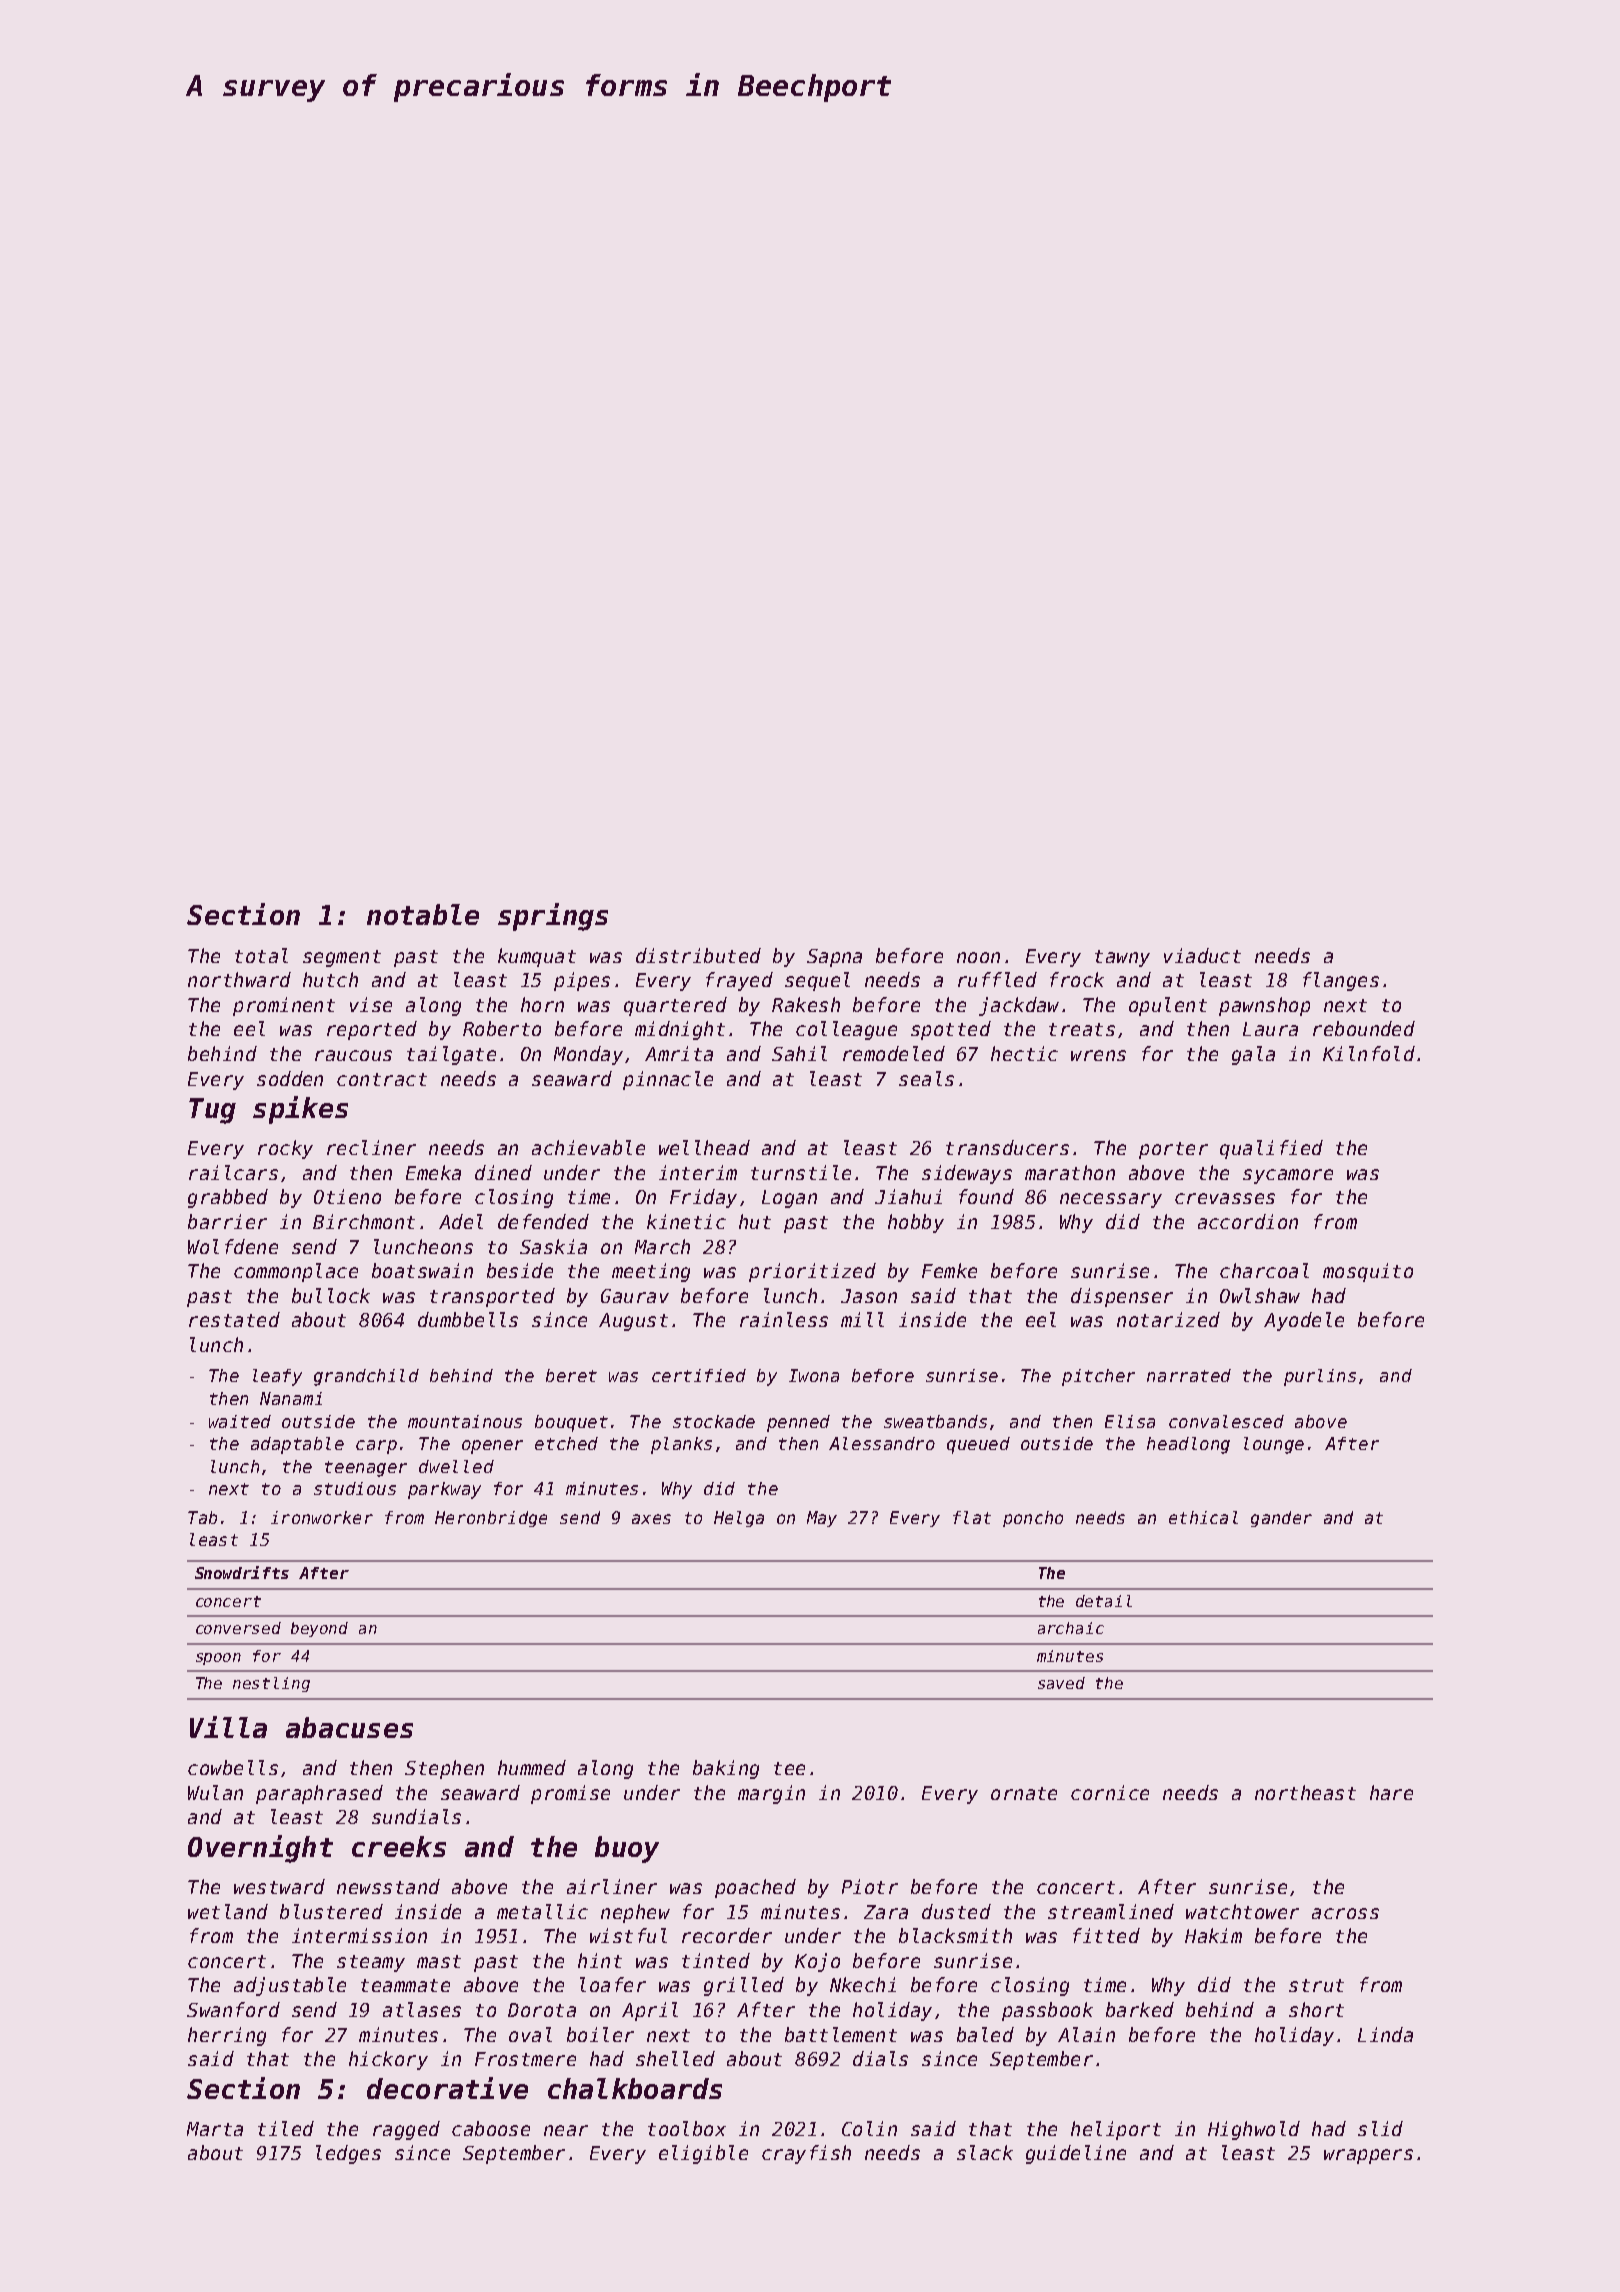 This screenshot has width=1620, height=2292. Describe the element at coordinates (322, 1517) in the screenshot. I see `ironworker` at that location.
